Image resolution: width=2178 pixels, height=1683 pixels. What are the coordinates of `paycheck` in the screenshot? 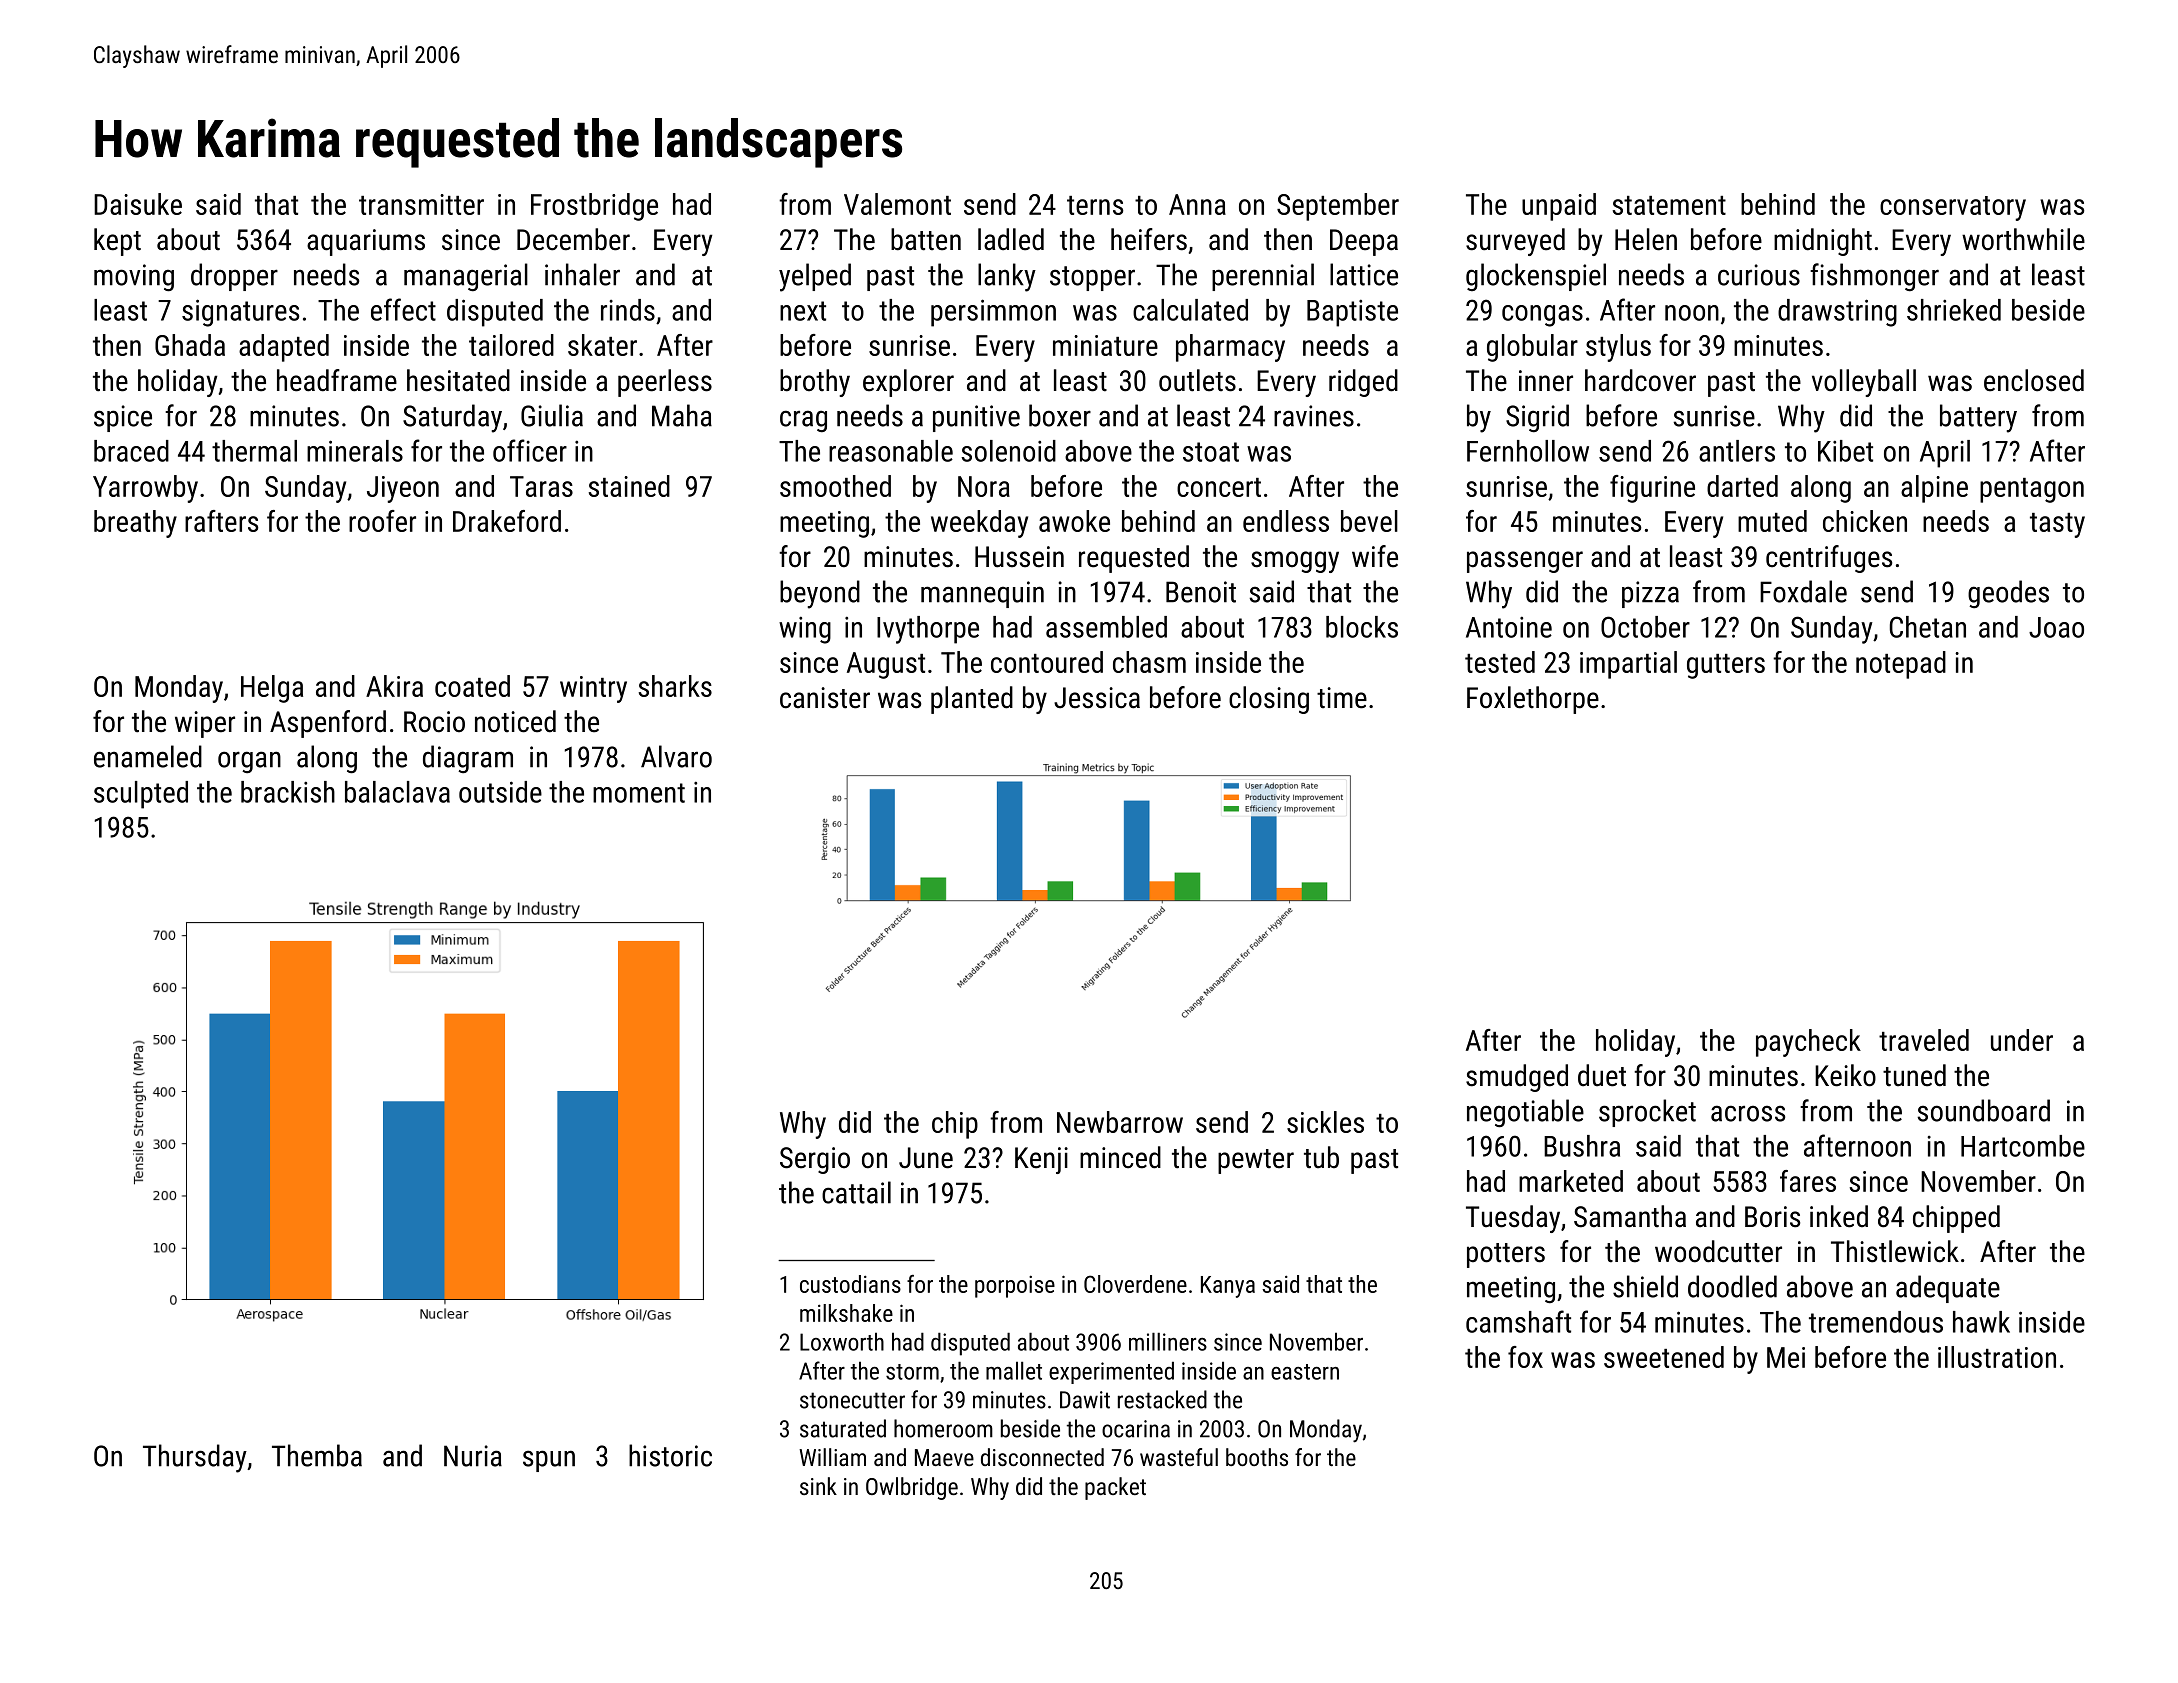 It's located at (1808, 1043).
